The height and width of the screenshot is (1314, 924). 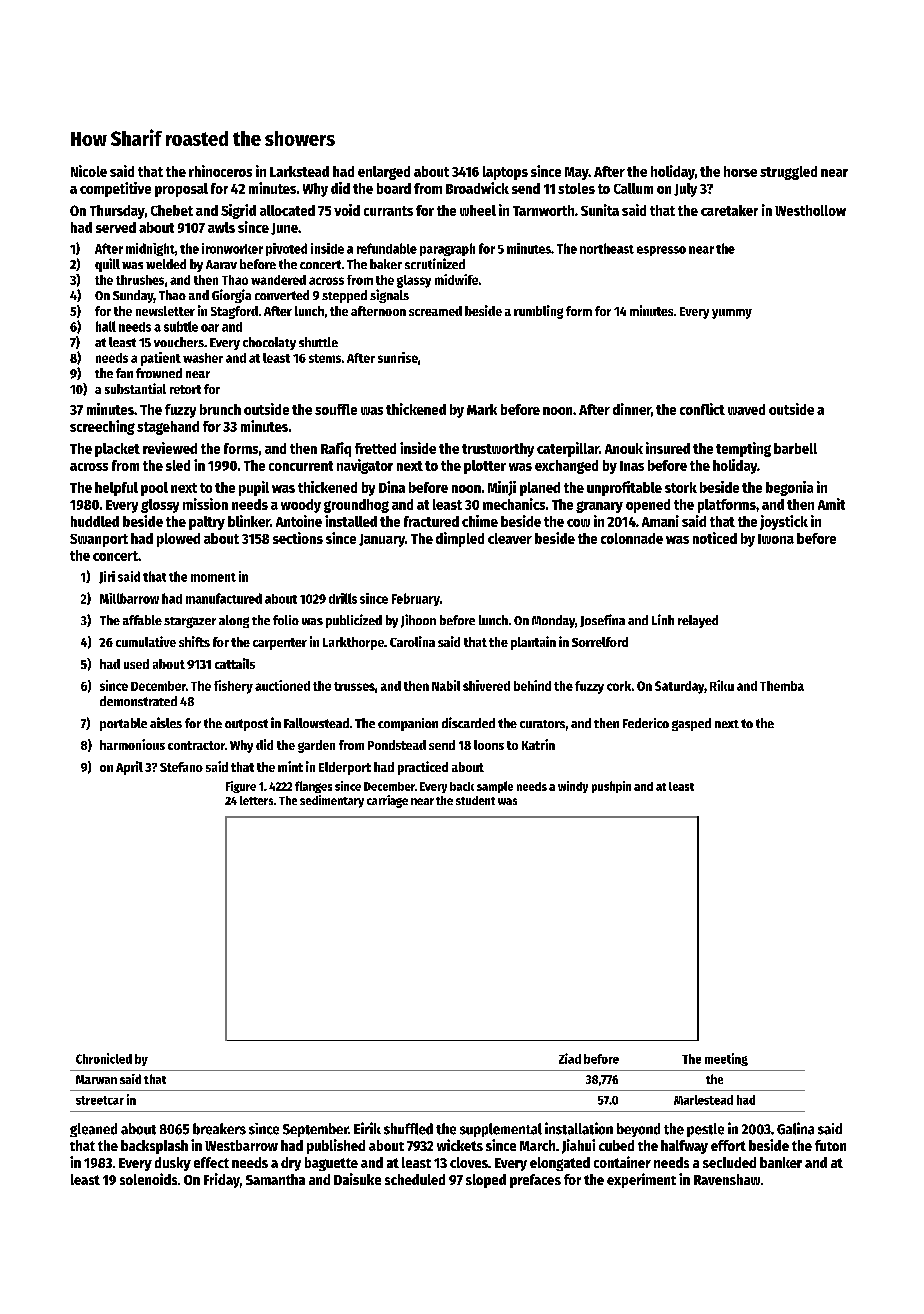 I want to click on breakers, so click(x=219, y=1129).
